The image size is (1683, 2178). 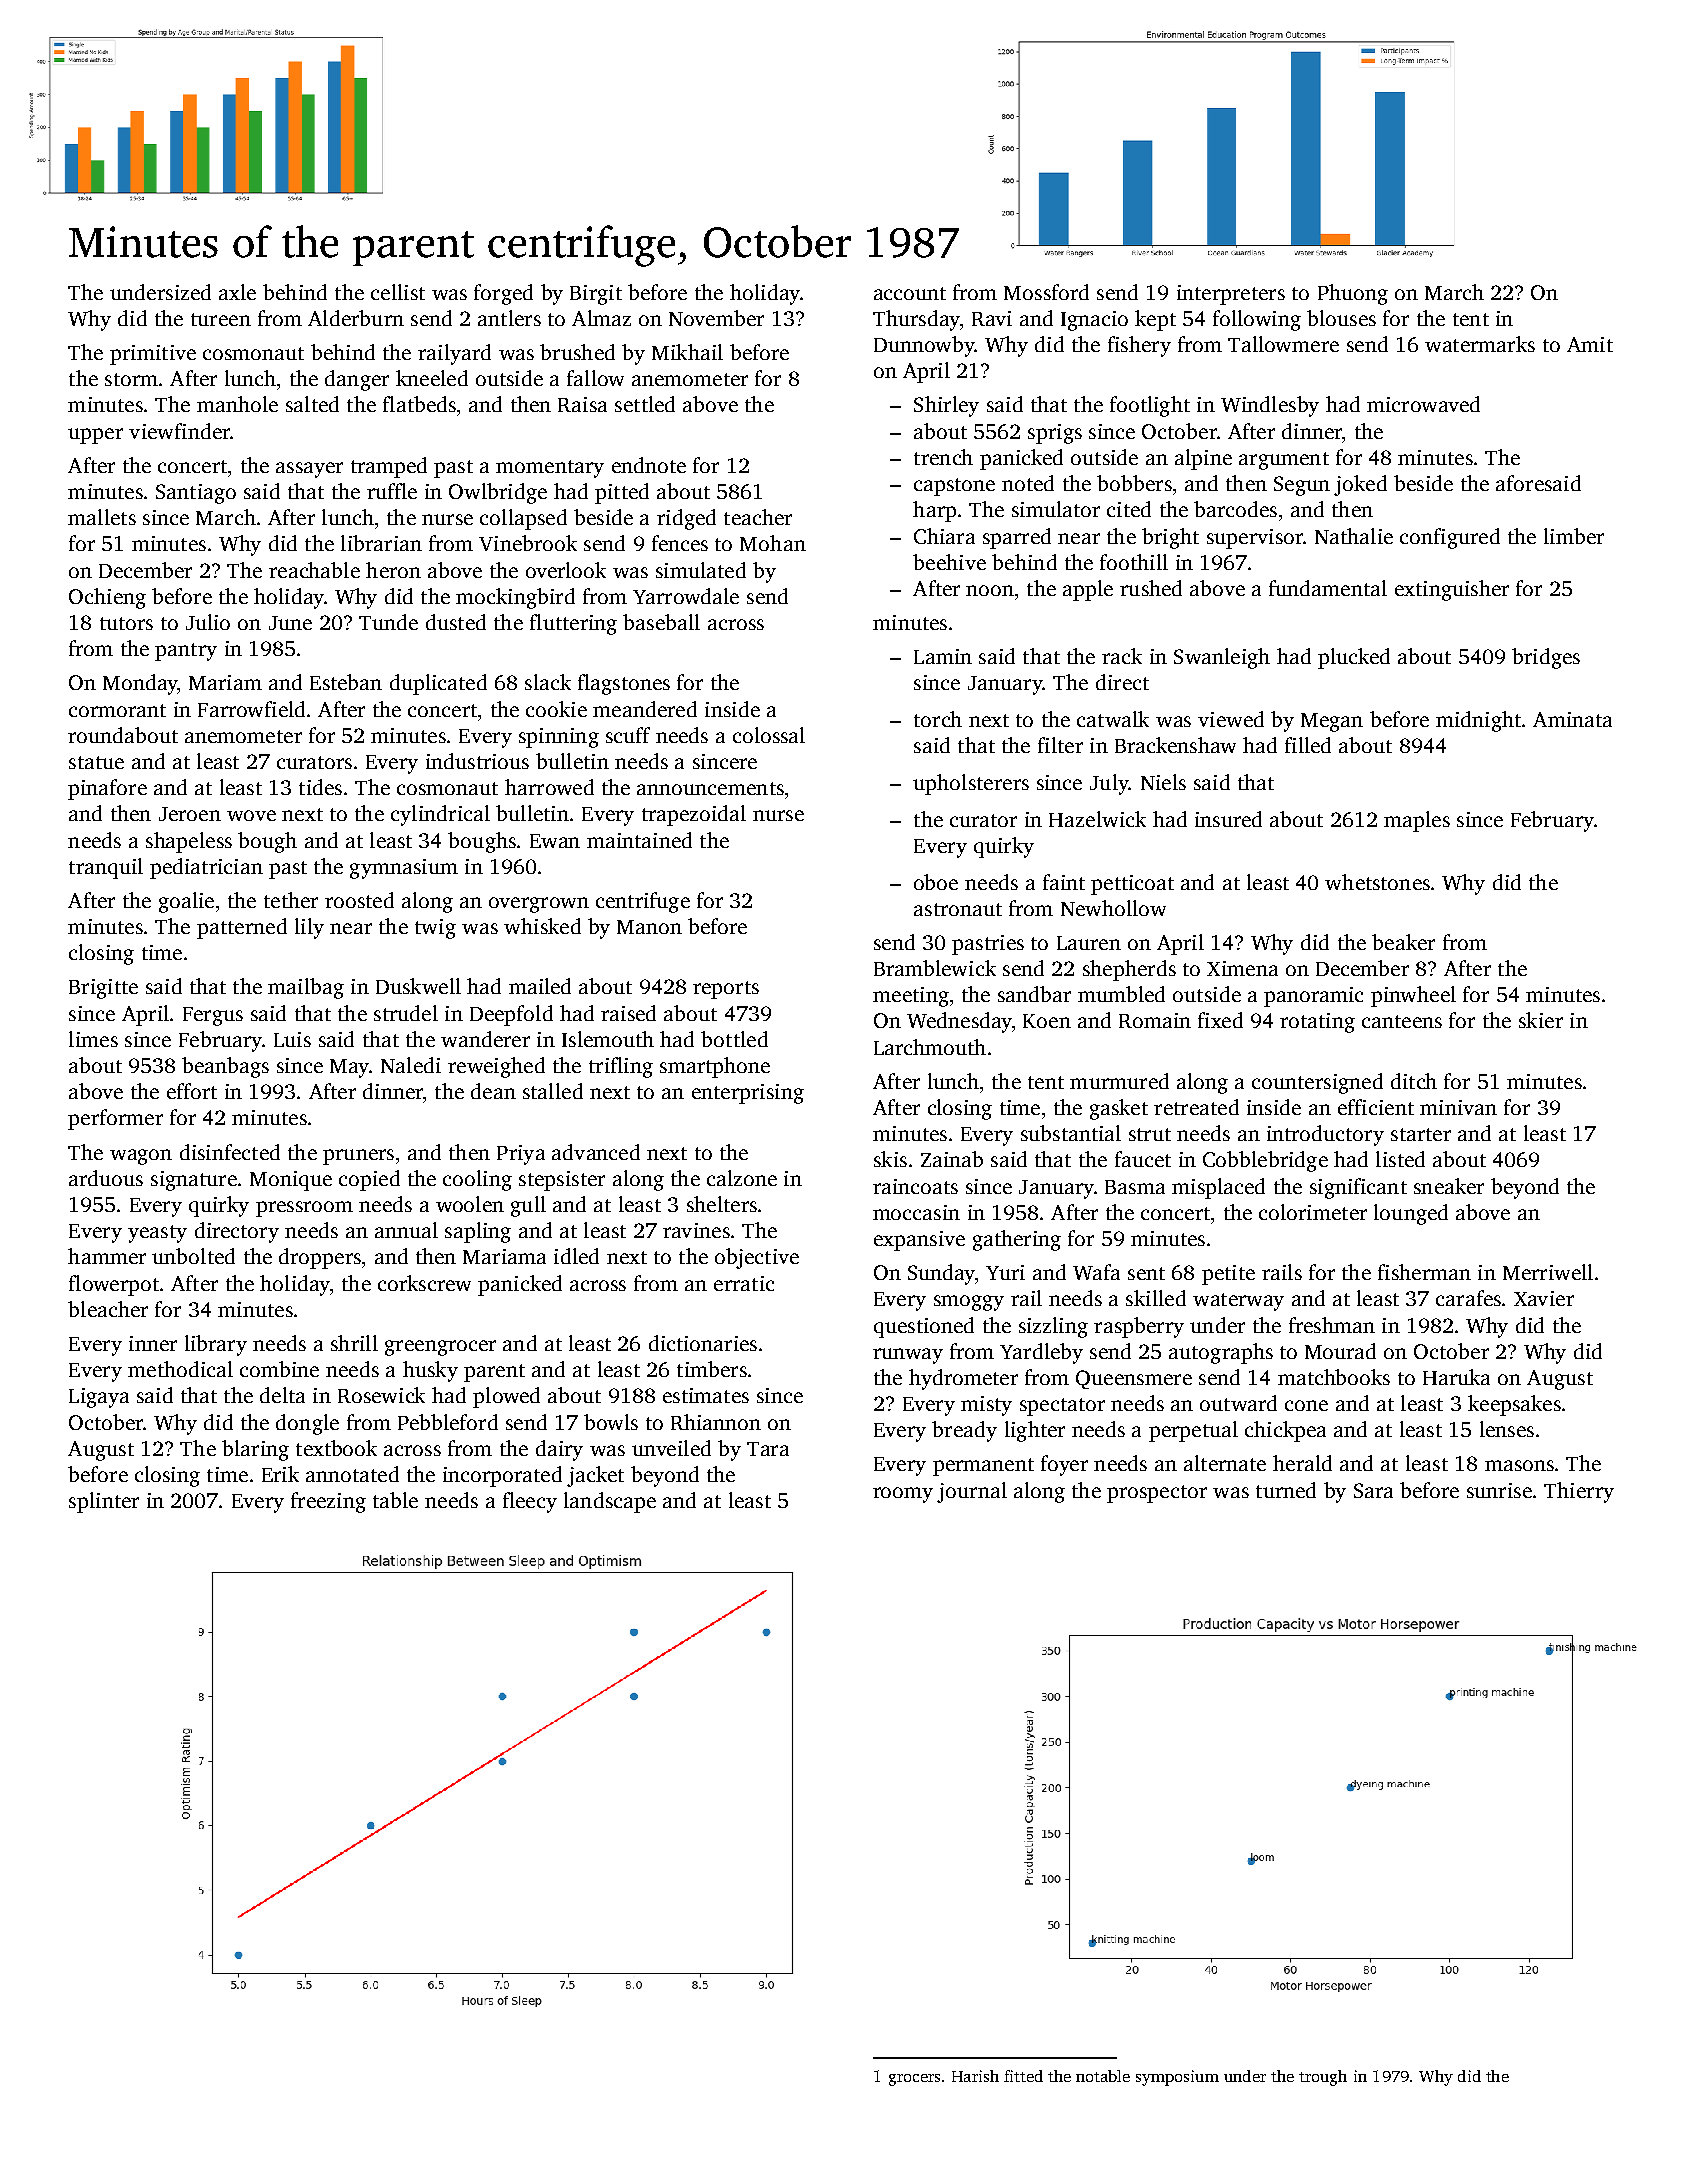 What do you see at coordinates (914, 2080) in the image?
I see `grocers` at bounding box center [914, 2080].
